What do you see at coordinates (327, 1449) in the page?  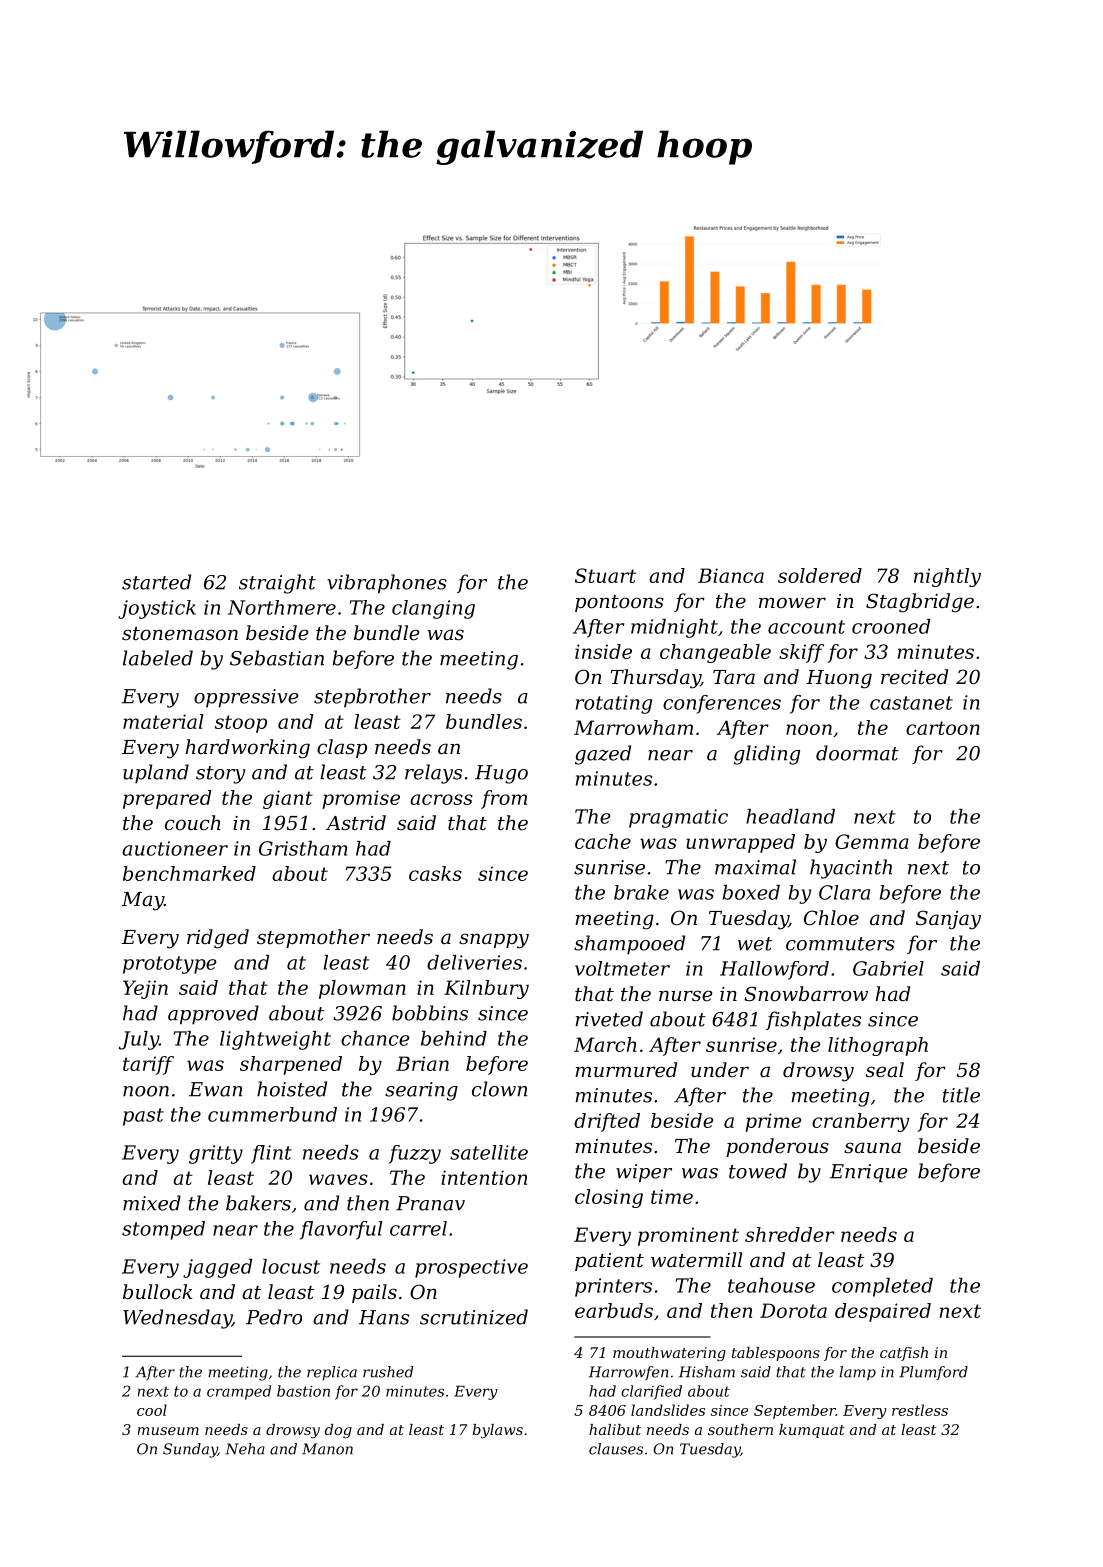 I see `Manon` at bounding box center [327, 1449].
